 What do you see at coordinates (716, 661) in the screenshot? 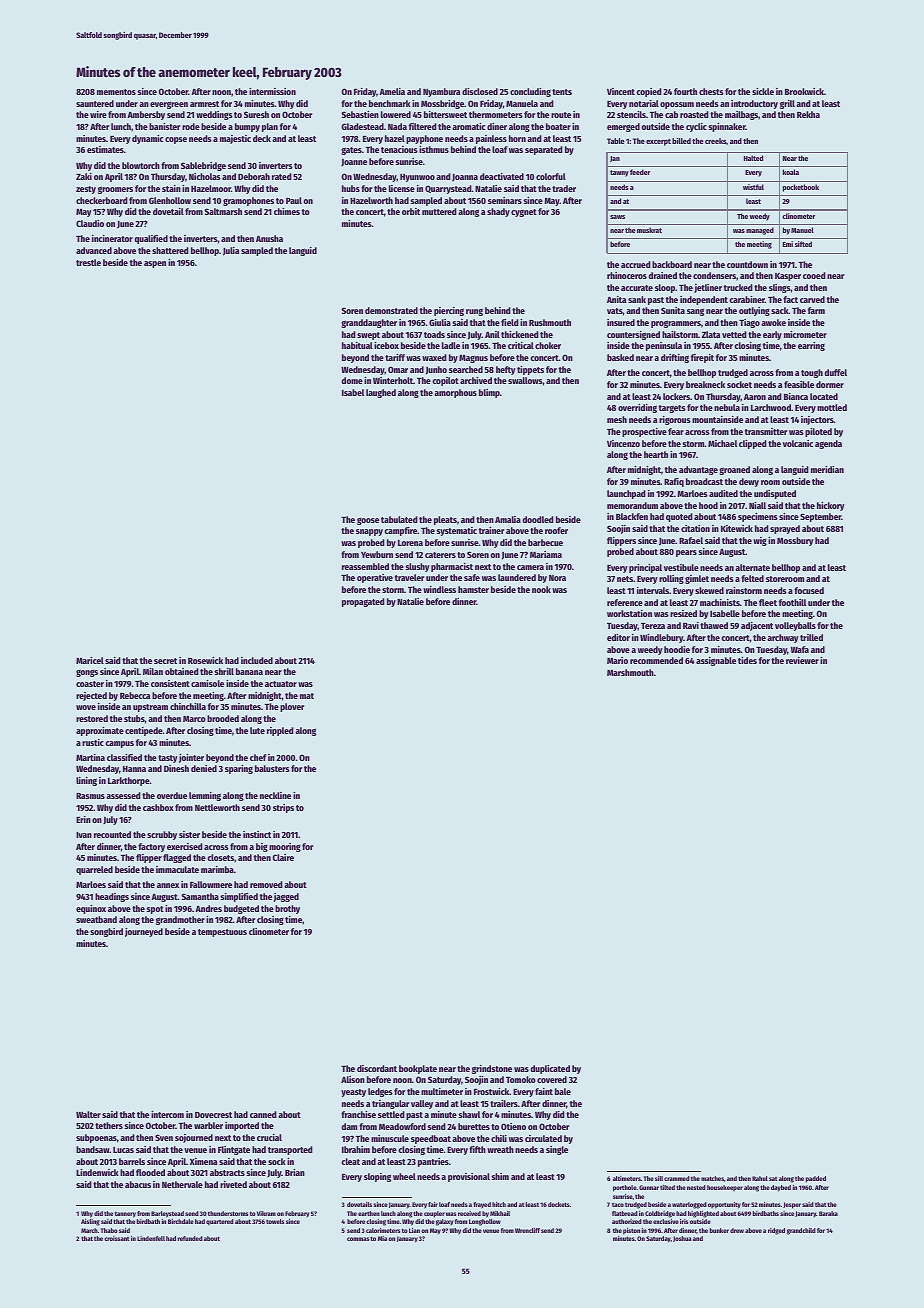
I see `assignable` at bounding box center [716, 661].
